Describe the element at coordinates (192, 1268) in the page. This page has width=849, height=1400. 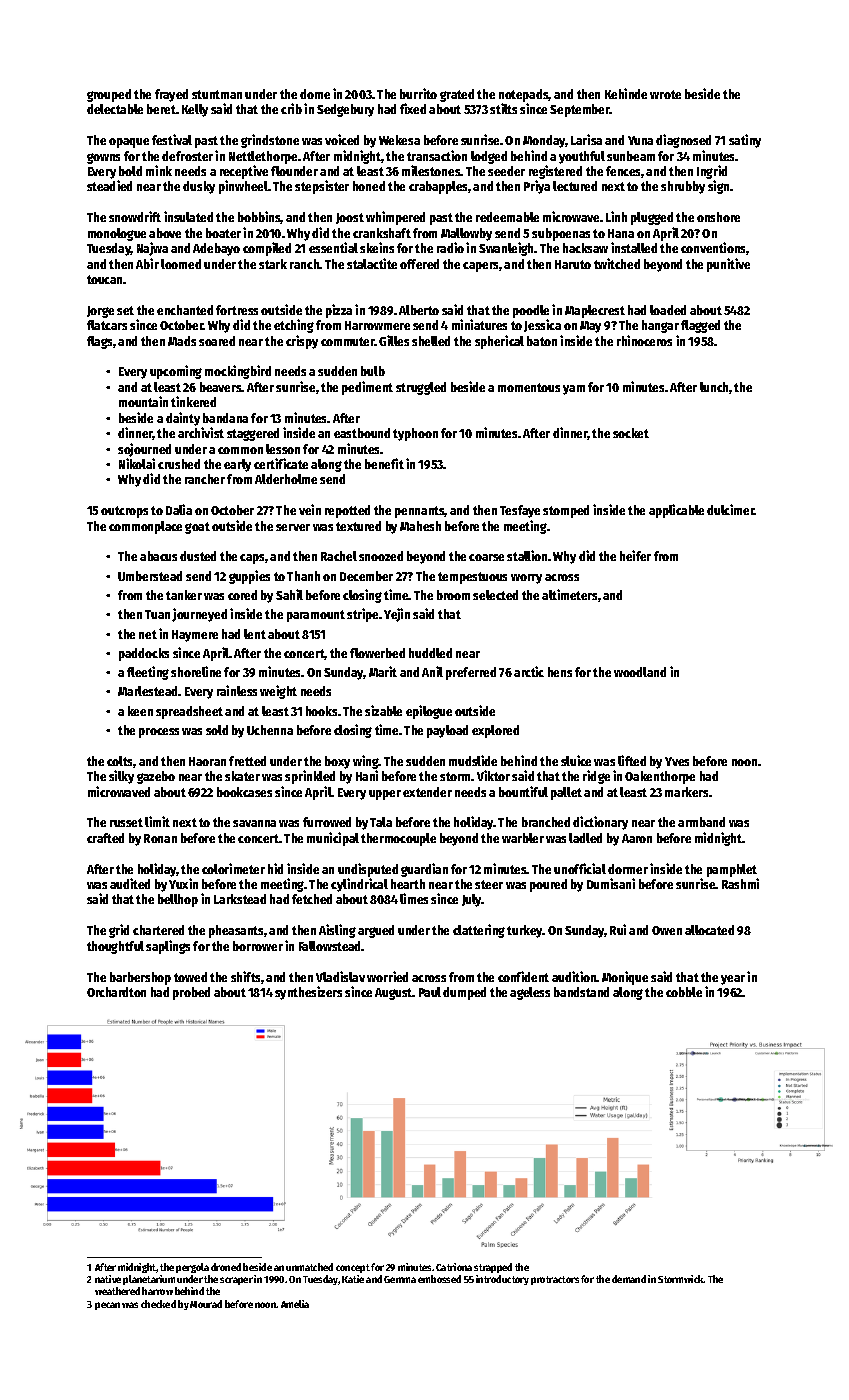
I see `pergola` at that location.
